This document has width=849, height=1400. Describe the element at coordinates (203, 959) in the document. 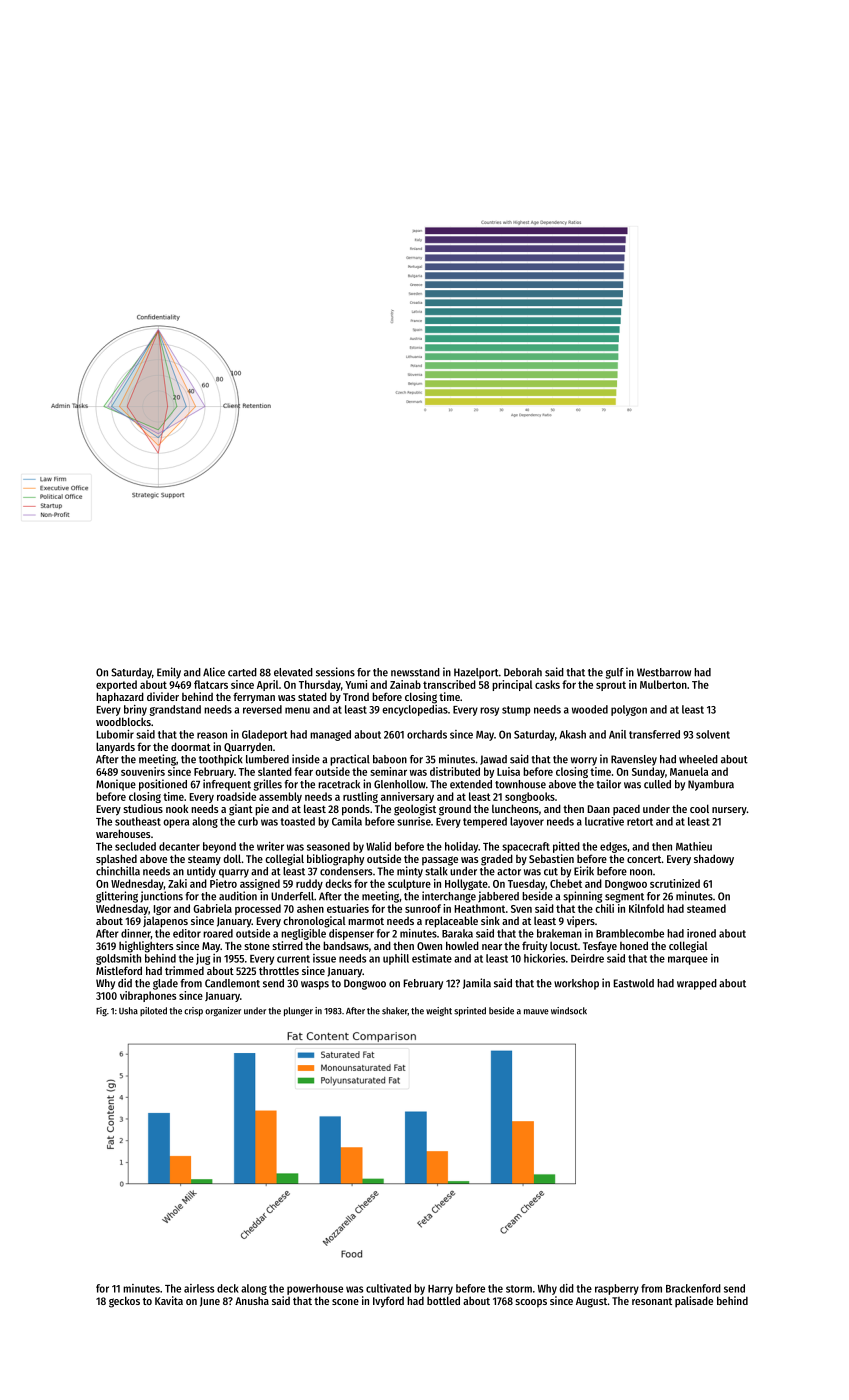

I see `jug` at that location.
